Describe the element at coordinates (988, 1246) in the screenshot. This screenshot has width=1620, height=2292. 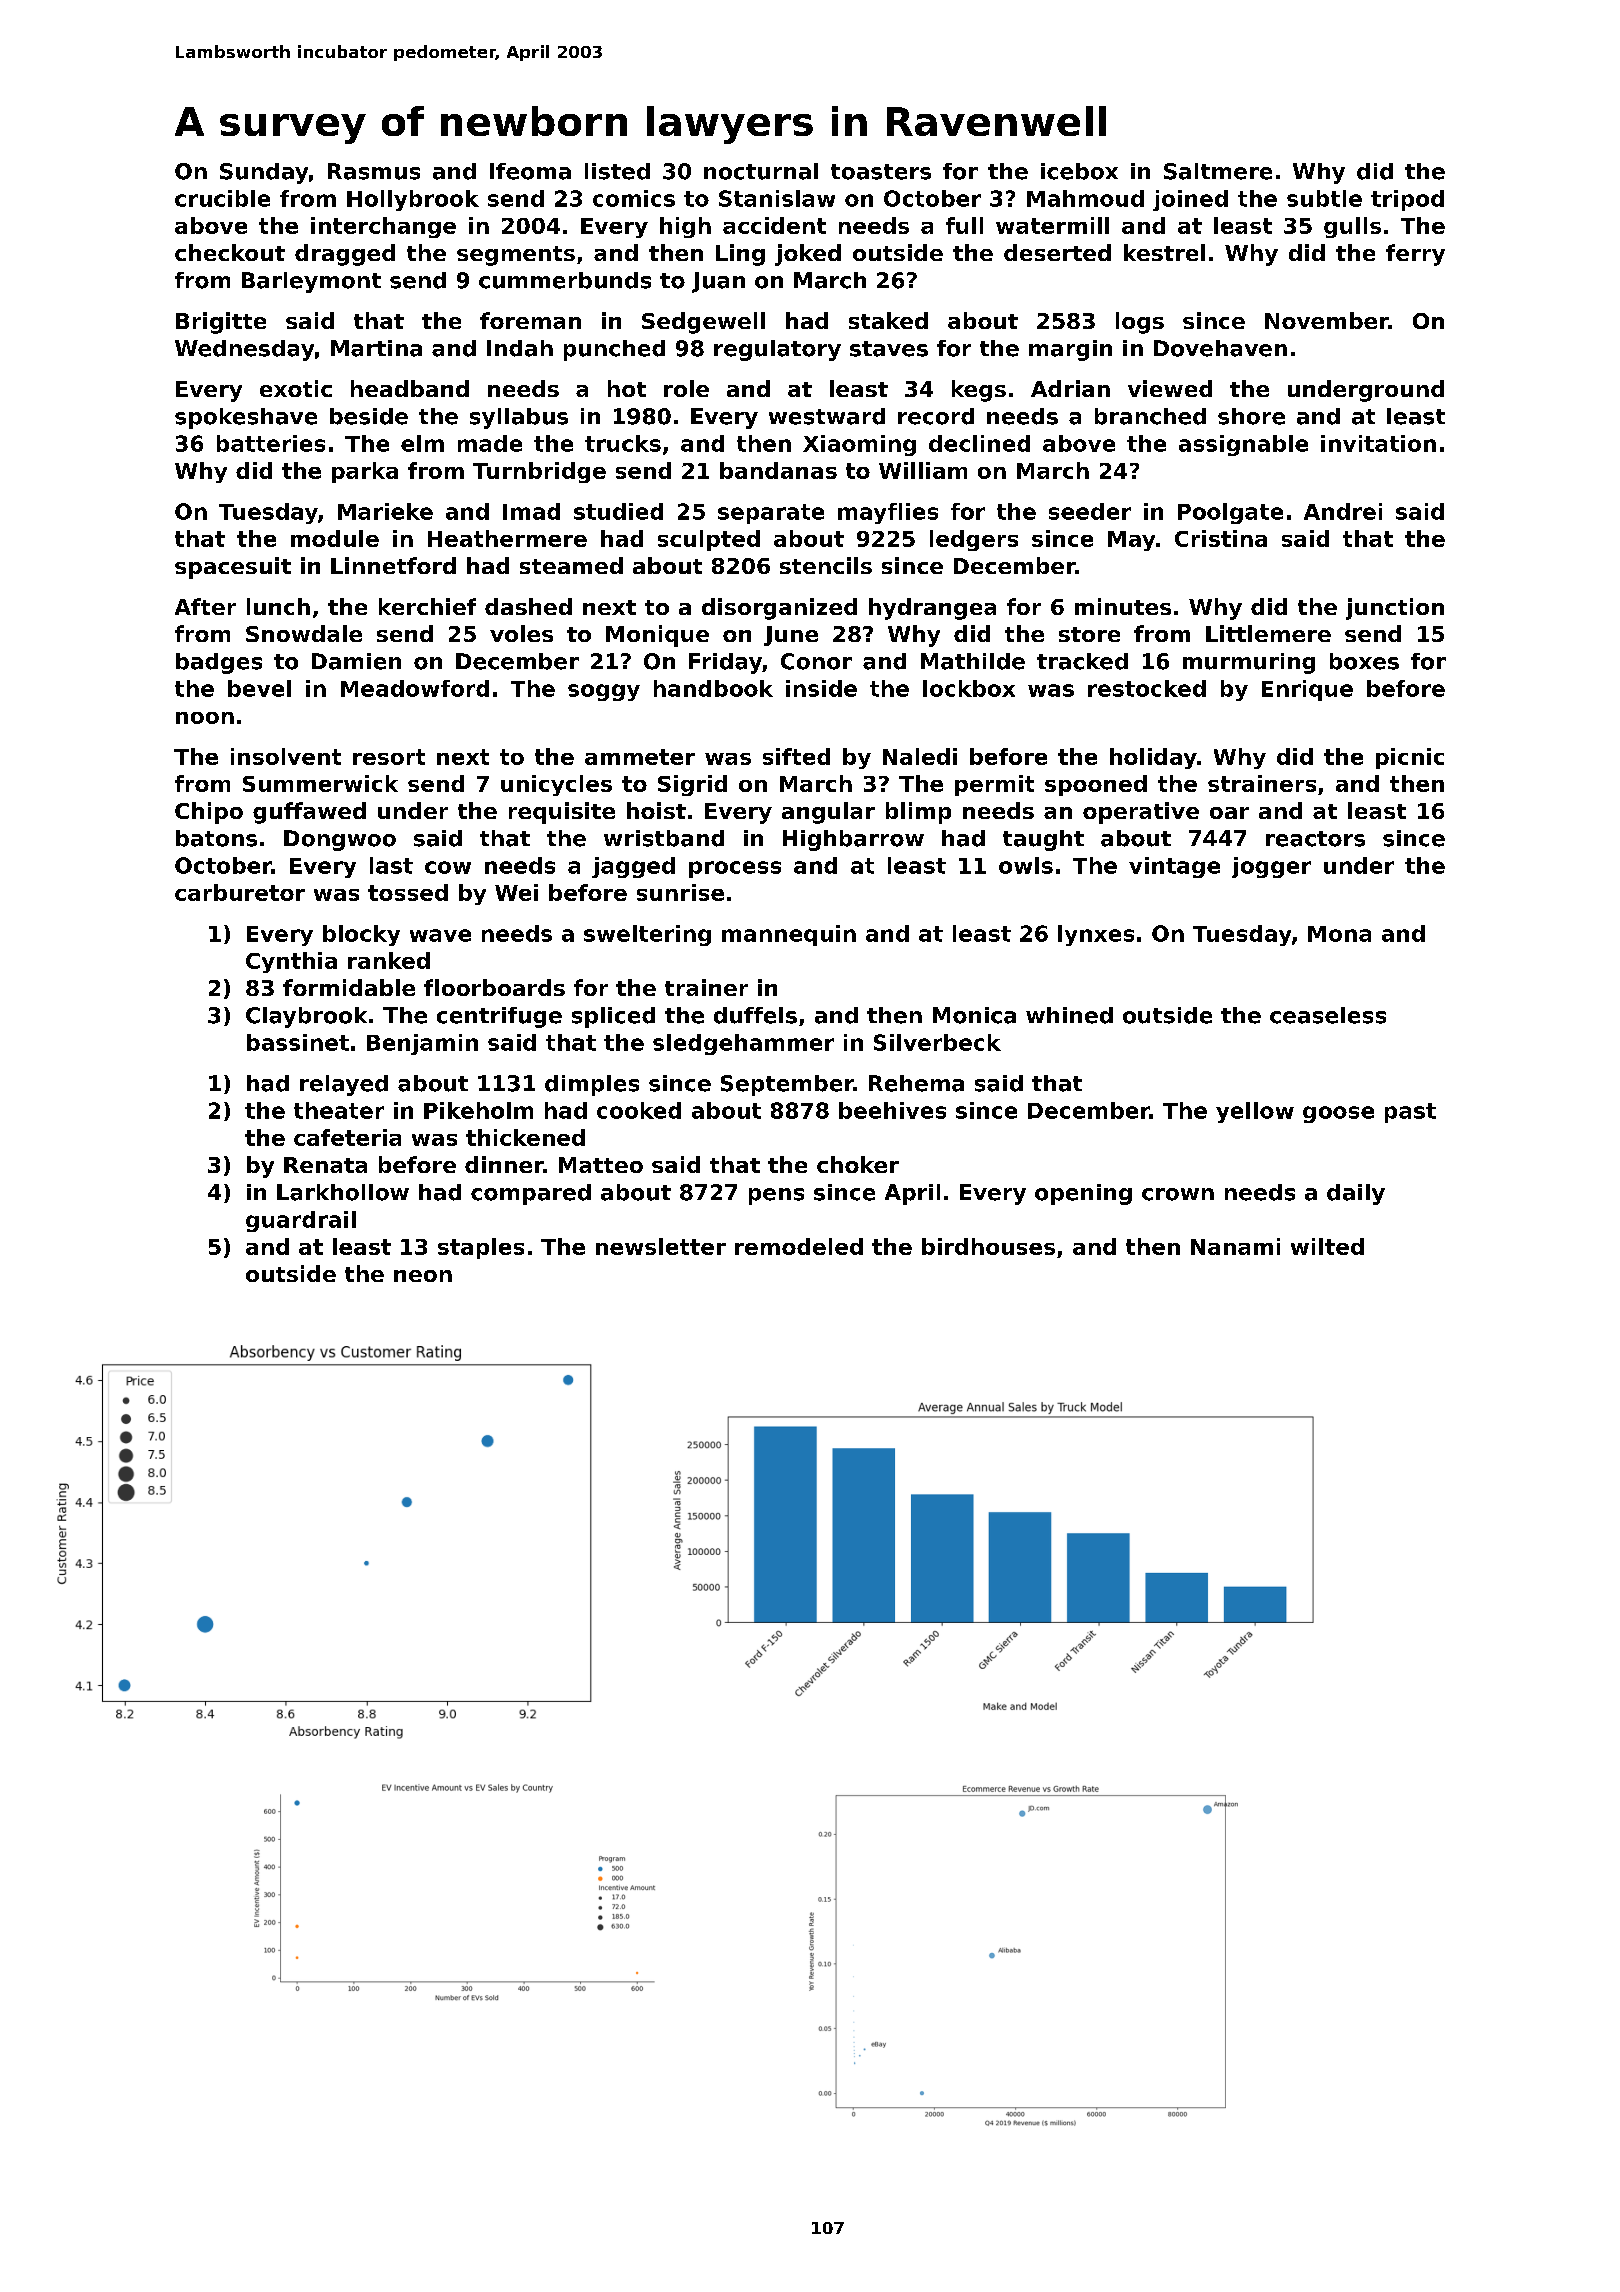
I see `birdhouses` at that location.
